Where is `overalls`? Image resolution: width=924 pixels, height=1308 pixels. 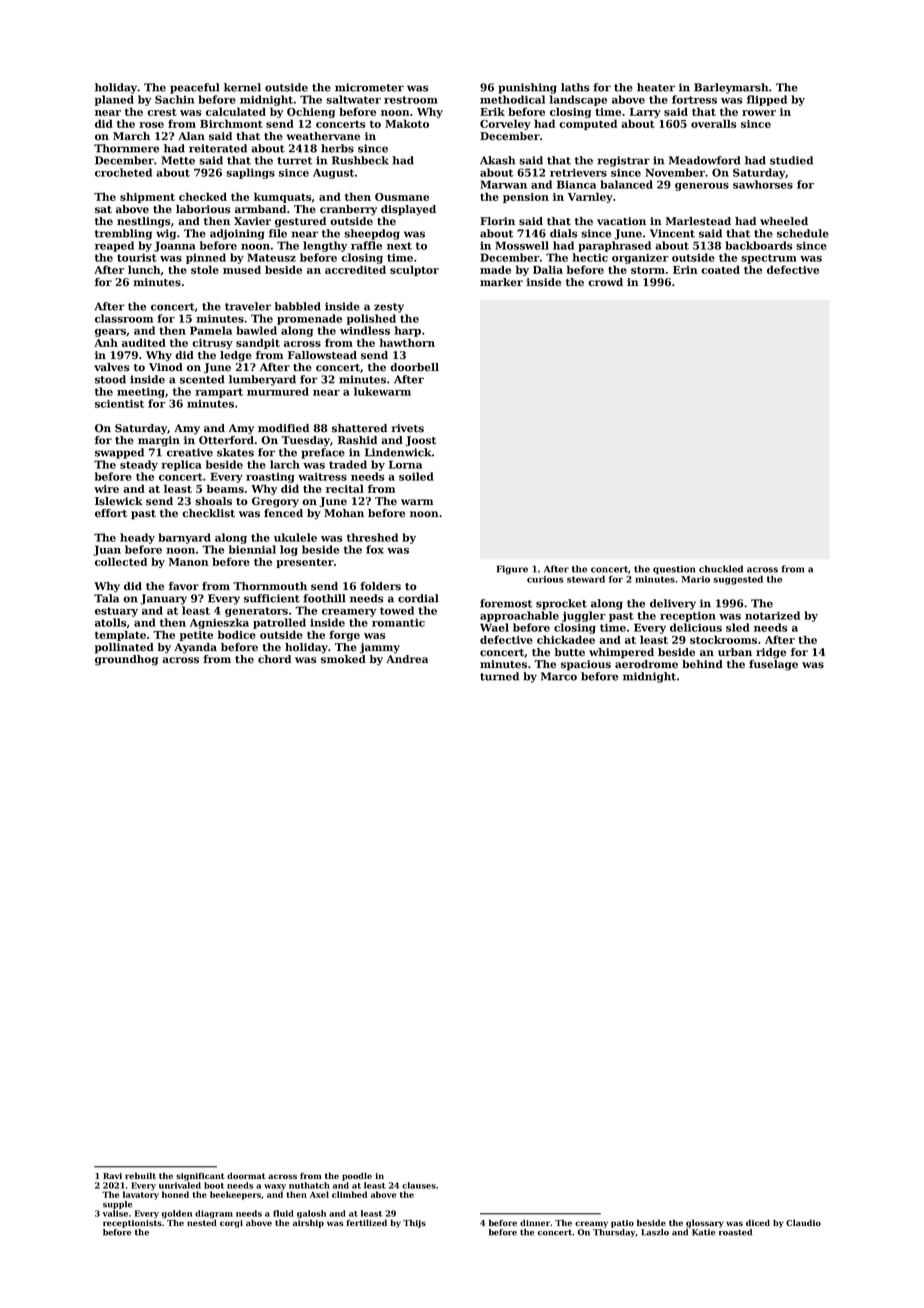 overalls is located at coordinates (713, 123).
